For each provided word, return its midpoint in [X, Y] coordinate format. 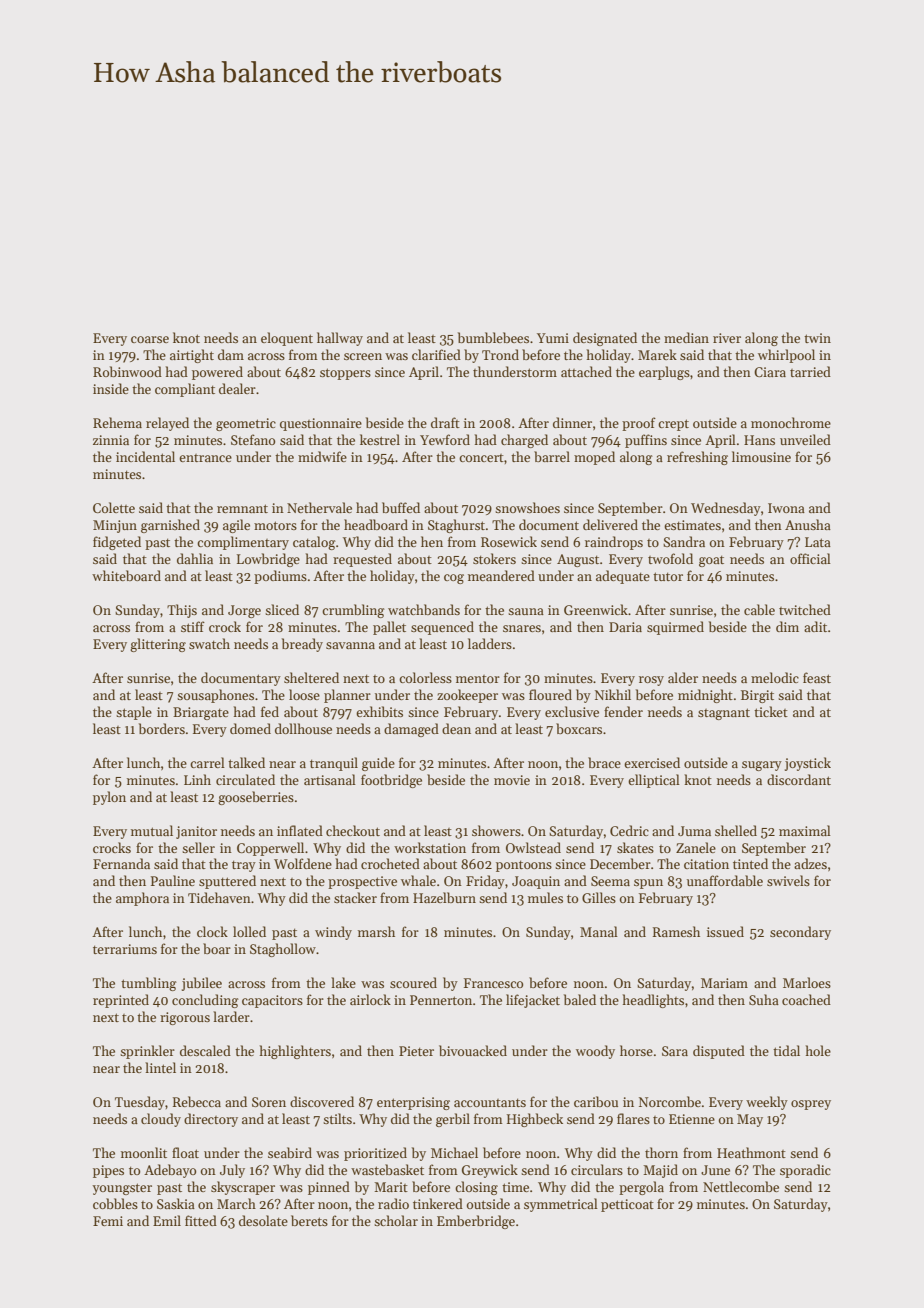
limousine [761, 456]
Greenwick [596, 609]
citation [706, 864]
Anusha [808, 524]
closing [476, 1188]
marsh [376, 931]
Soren [269, 1102]
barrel [552, 456]
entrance [205, 458]
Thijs [182, 611]
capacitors [272, 1001]
